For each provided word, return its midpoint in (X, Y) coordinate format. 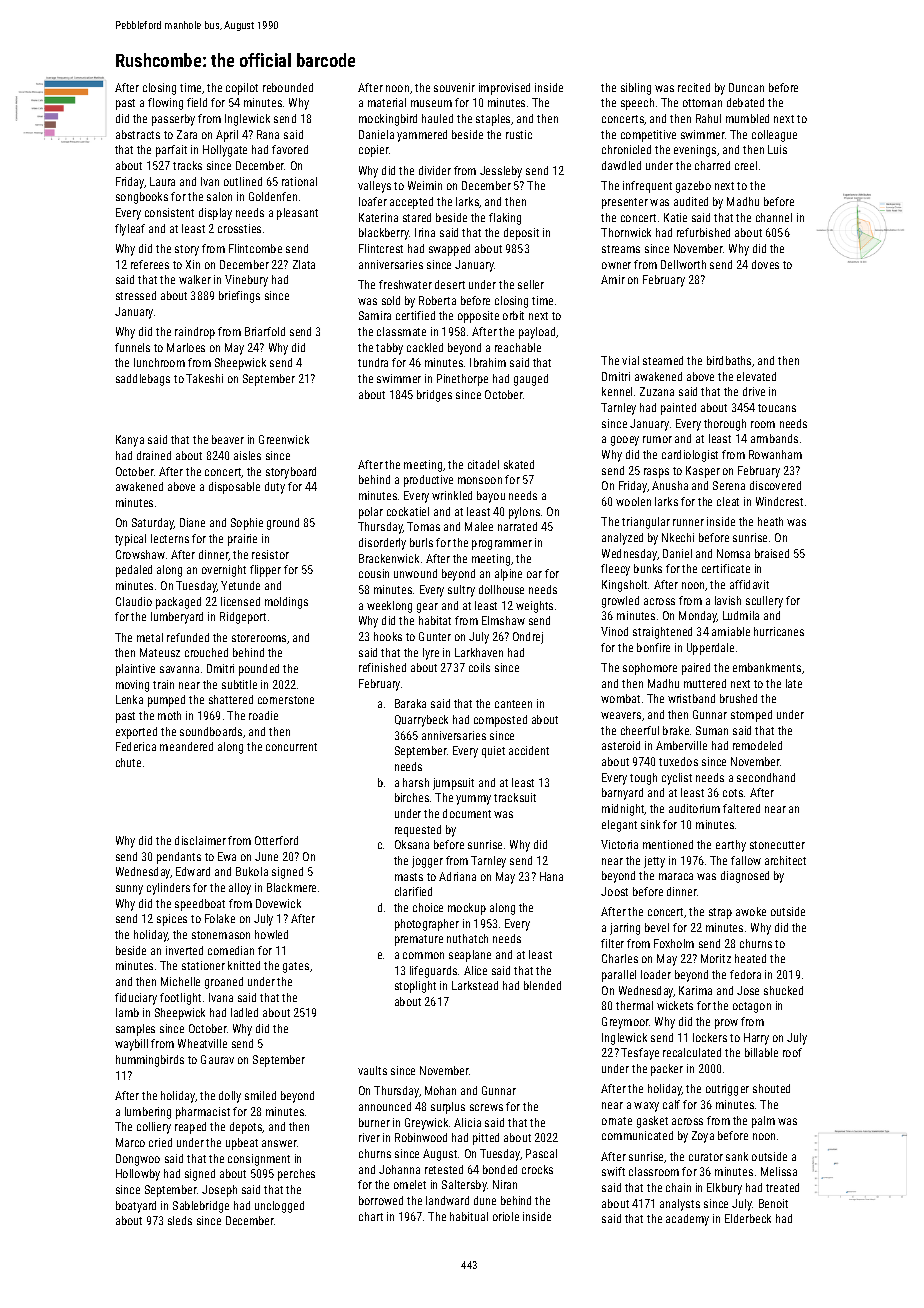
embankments (767, 667)
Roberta (437, 300)
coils (479, 667)
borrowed (381, 1200)
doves (765, 264)
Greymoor (625, 1023)
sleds (180, 1220)
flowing (165, 104)
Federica (136, 746)
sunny (129, 890)
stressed (136, 295)
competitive (648, 136)
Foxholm (674, 943)
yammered (422, 136)
